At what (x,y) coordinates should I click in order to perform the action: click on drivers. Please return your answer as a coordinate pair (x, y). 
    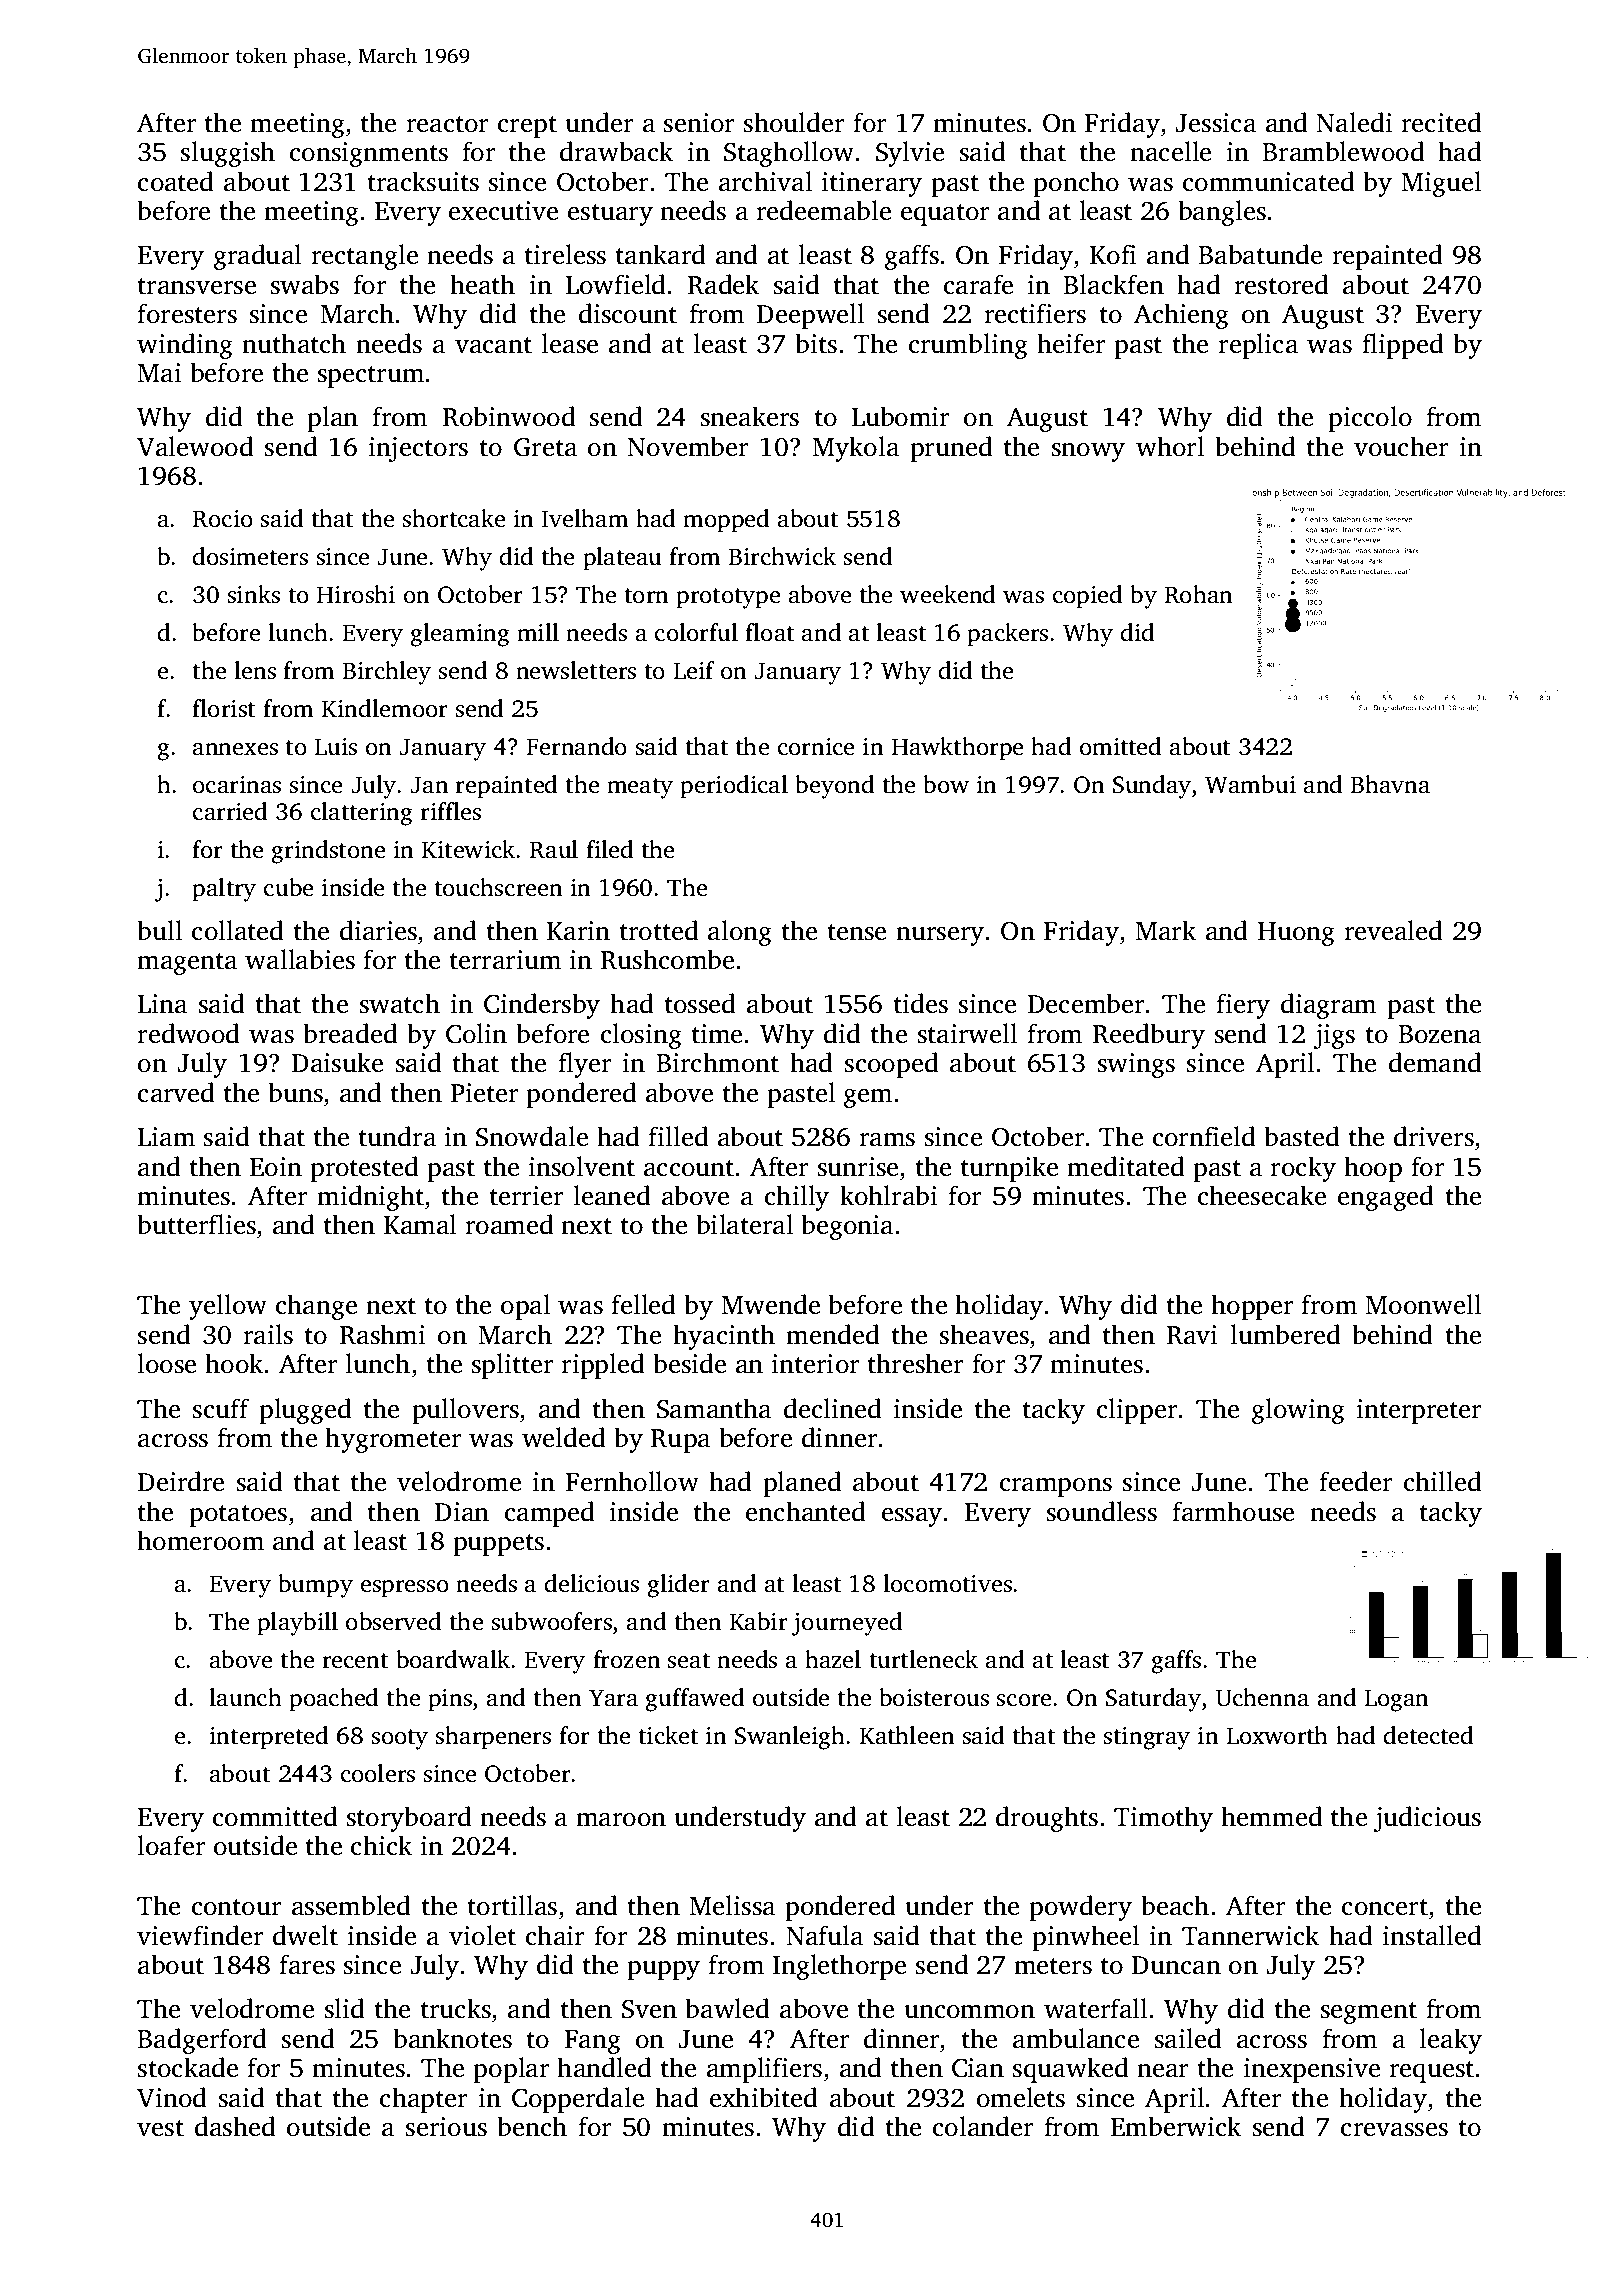
    Looking at the image, I should click on (1434, 1136).
